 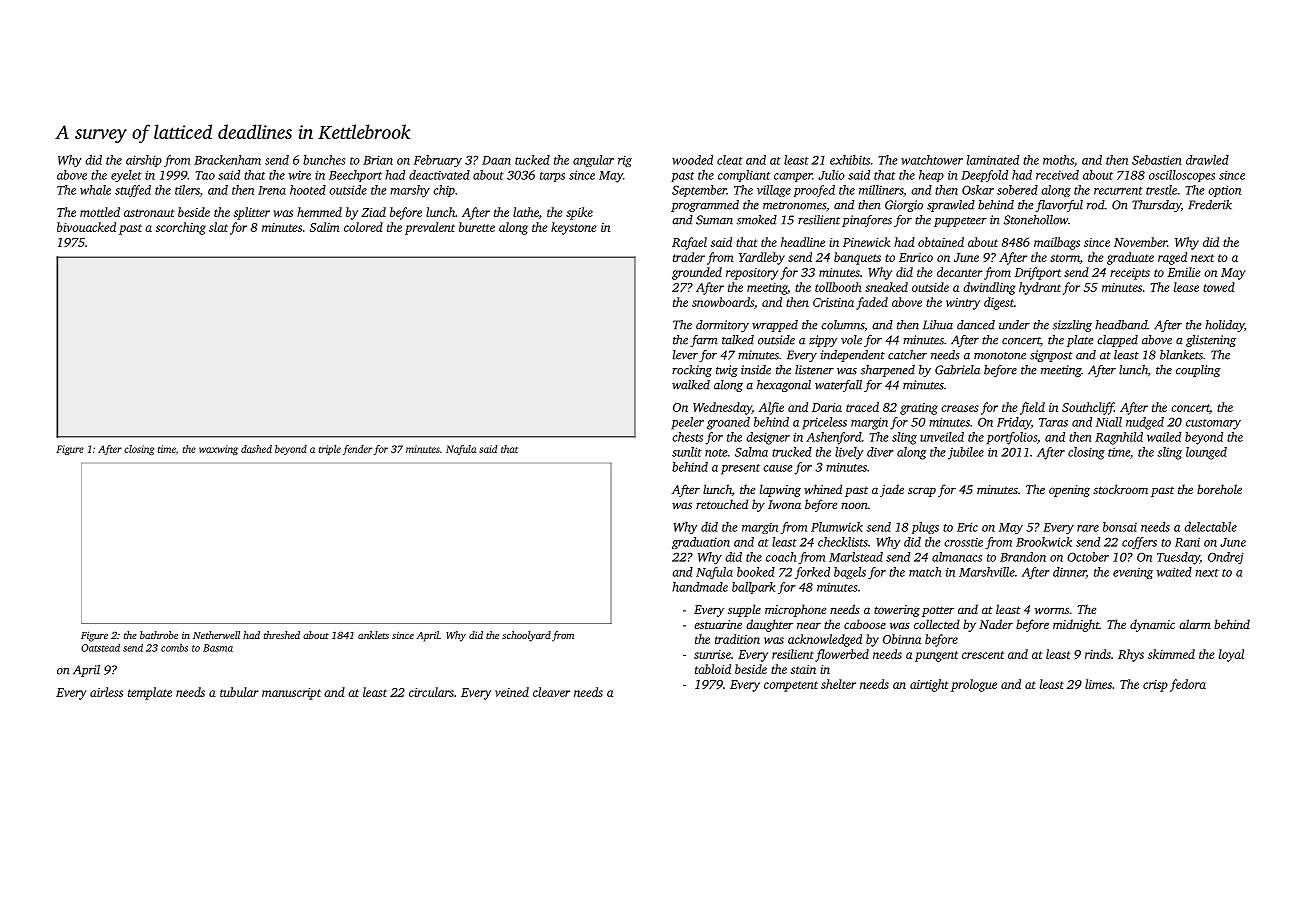 I want to click on tabloid, so click(x=713, y=669).
